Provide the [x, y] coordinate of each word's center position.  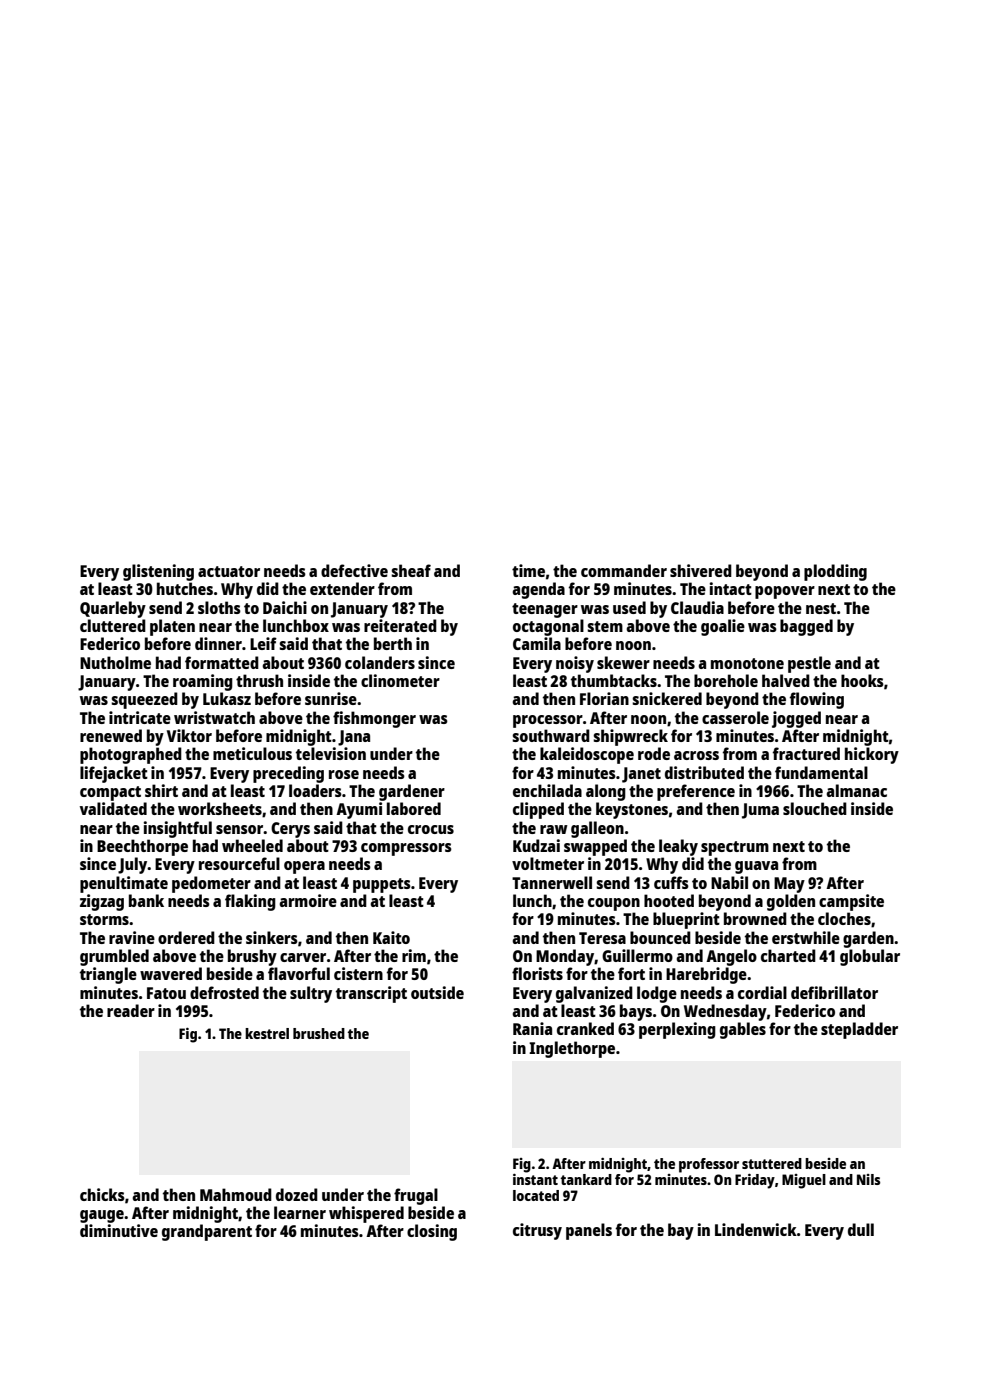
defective [354, 570]
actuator [229, 571]
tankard [586, 1179]
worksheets [220, 808]
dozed [297, 1194]
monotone [747, 663]
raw [554, 829]
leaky [678, 847]
